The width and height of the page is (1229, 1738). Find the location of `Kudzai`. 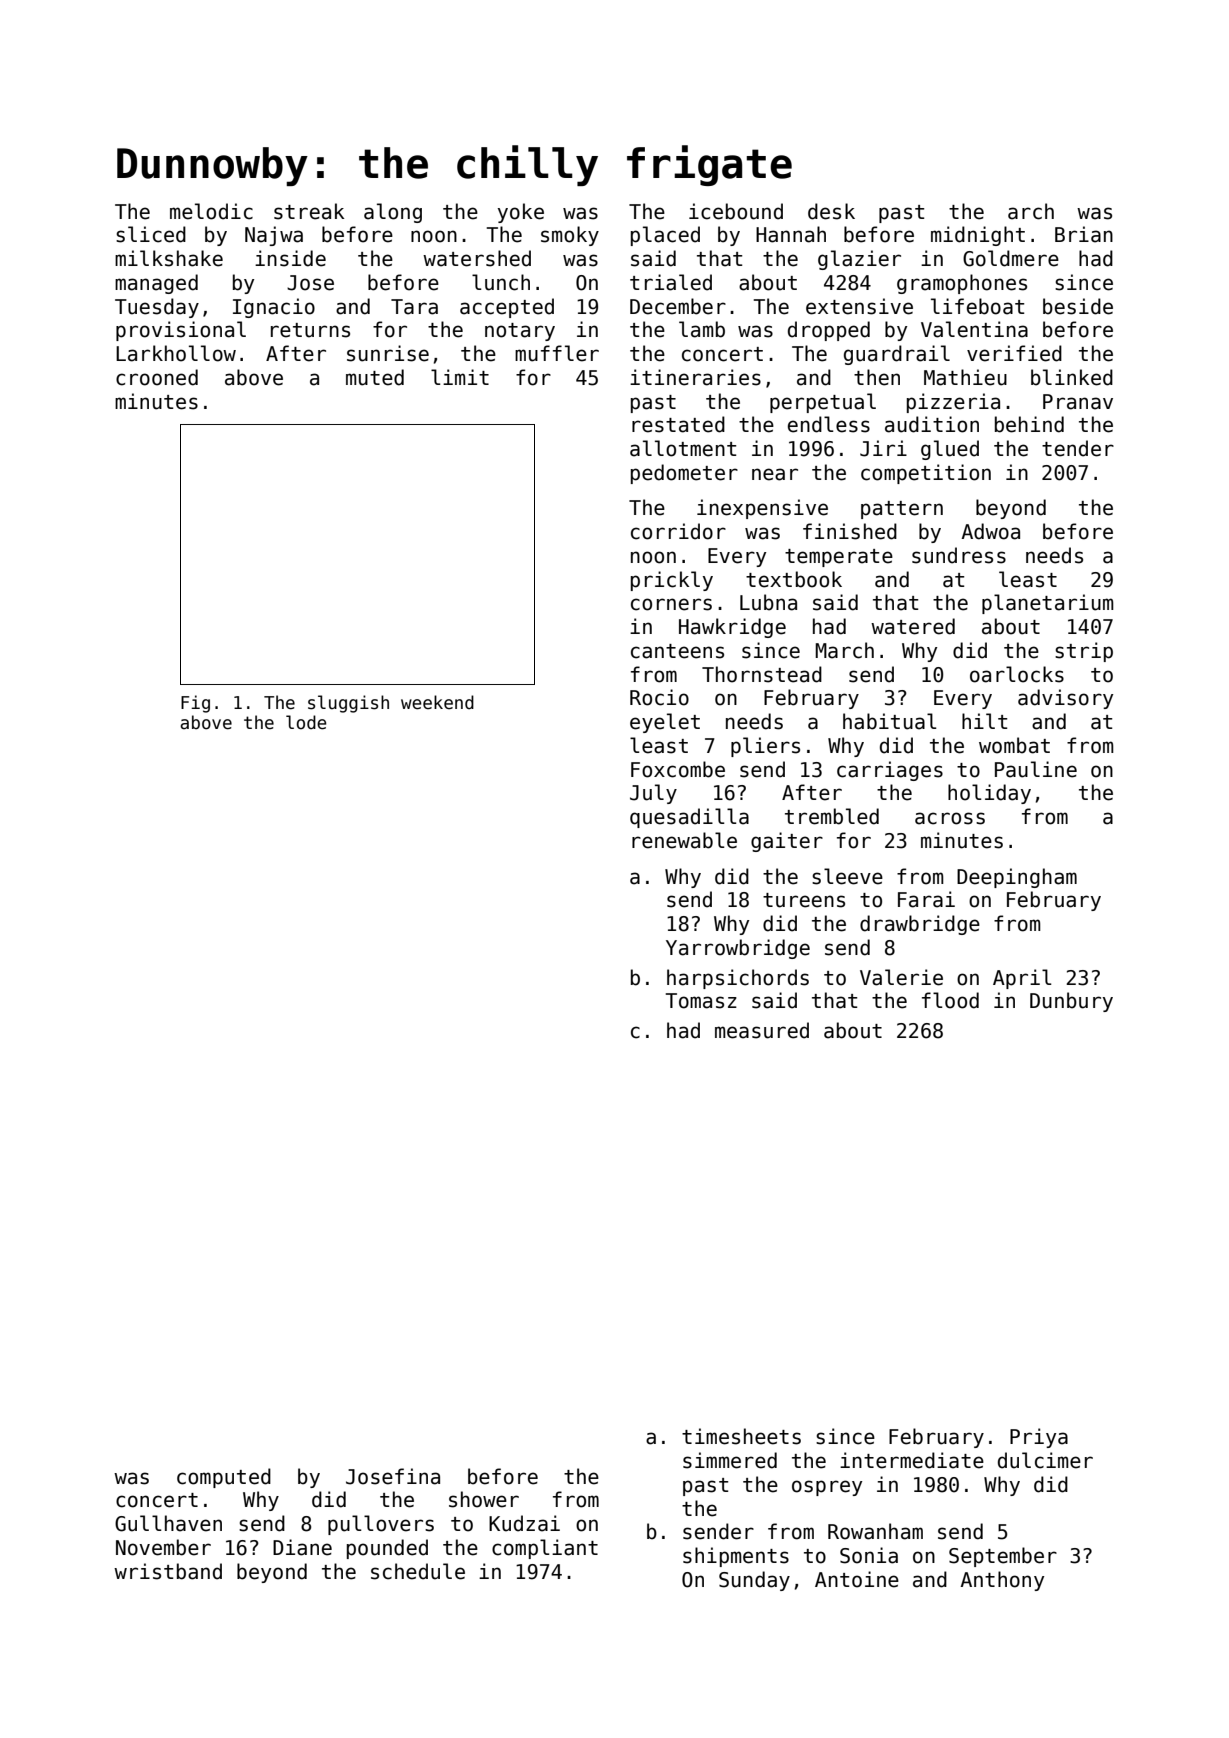

Kudzai is located at coordinates (524, 1523).
